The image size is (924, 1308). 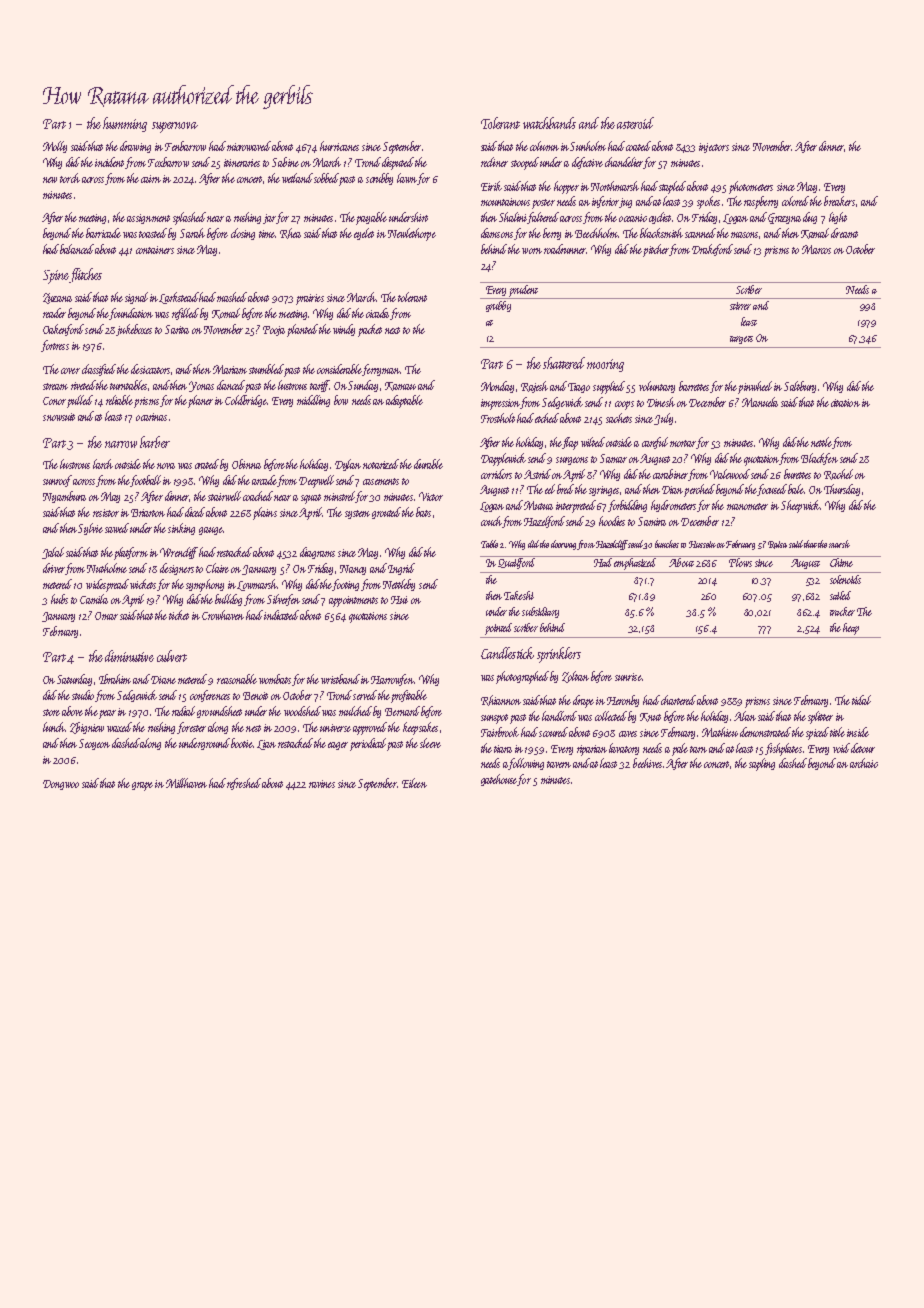 I want to click on Yonas, so click(x=201, y=386).
